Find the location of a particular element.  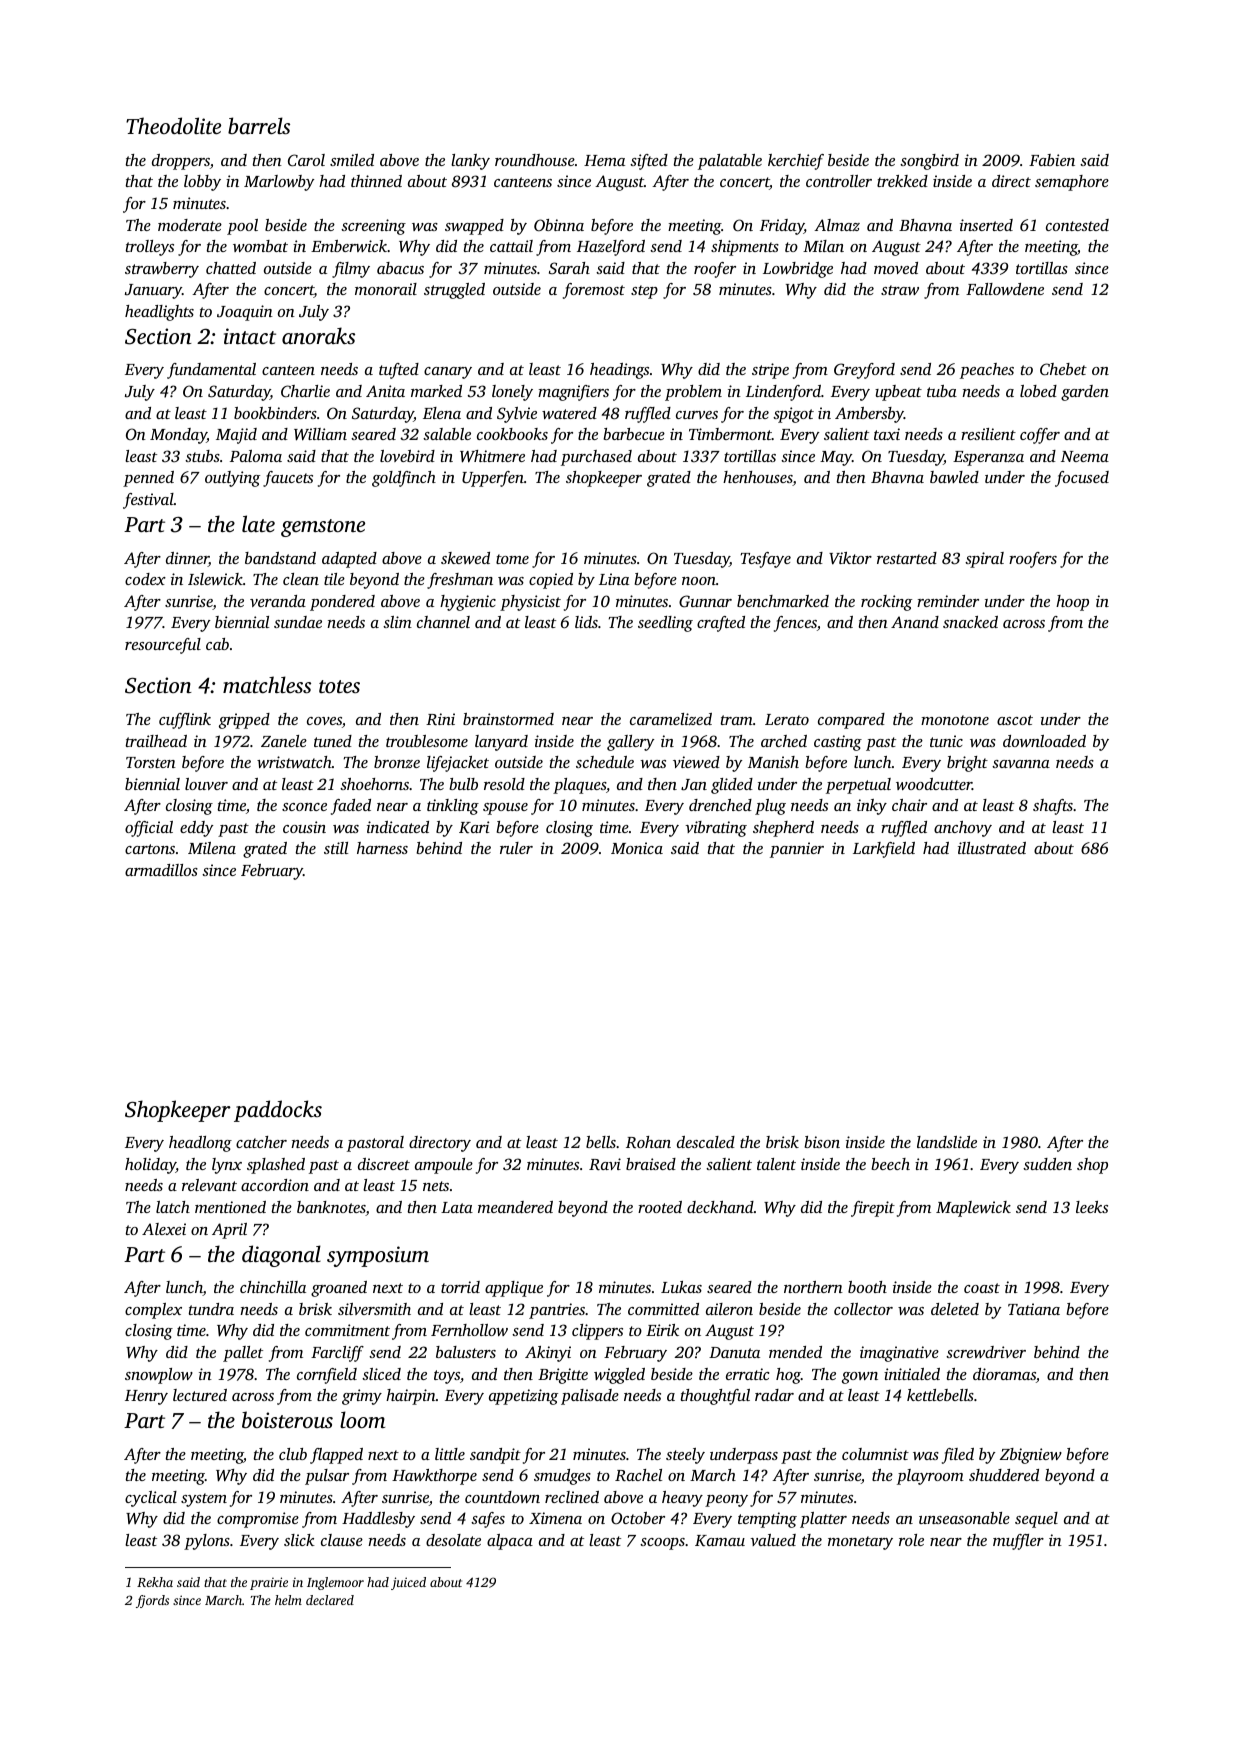

lanky is located at coordinates (470, 162).
